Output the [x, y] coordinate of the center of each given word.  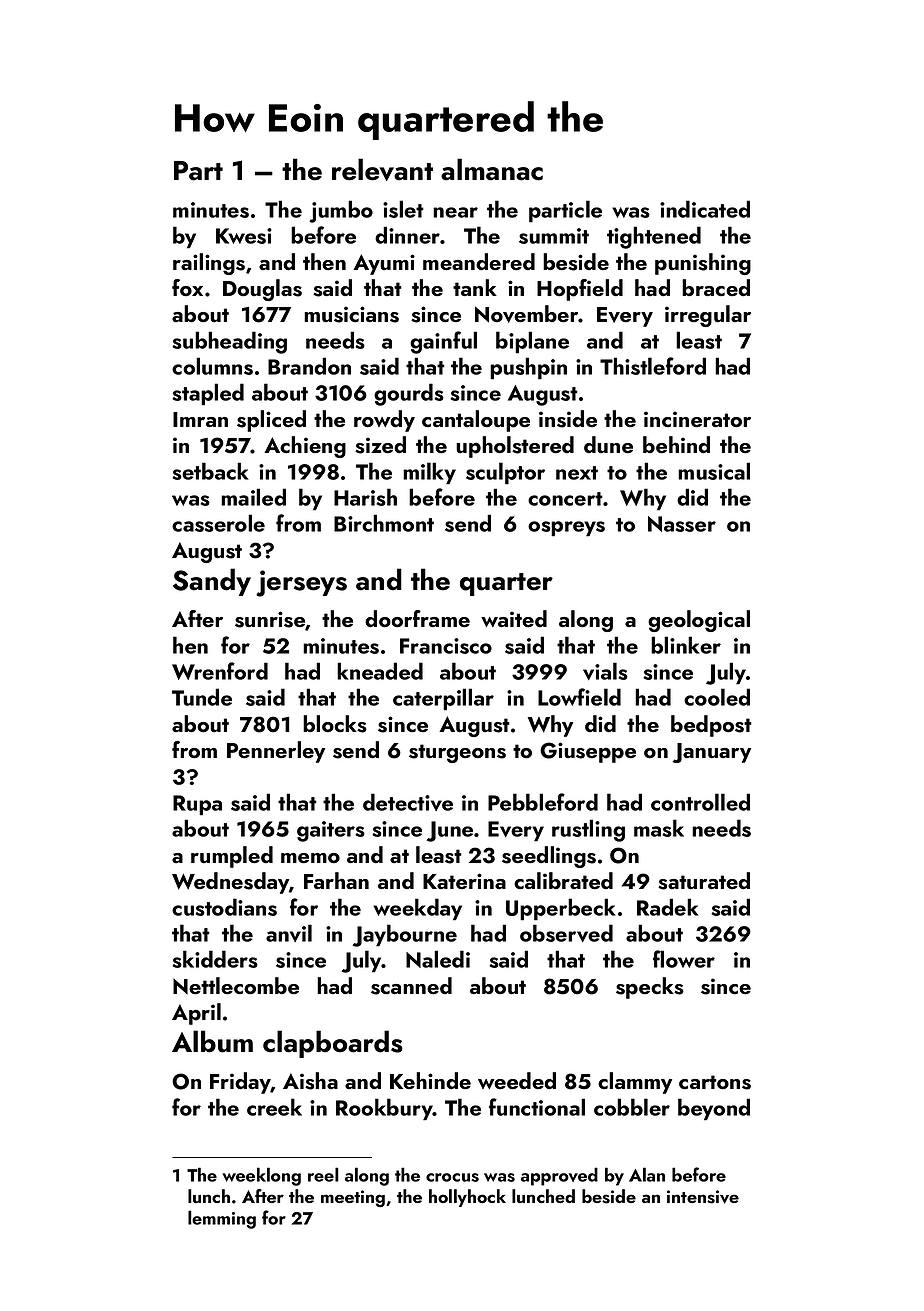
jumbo [341, 211]
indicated [705, 209]
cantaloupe [476, 421]
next [577, 473]
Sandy [212, 582]
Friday [240, 1083]
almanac [492, 169]
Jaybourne [405, 935]
